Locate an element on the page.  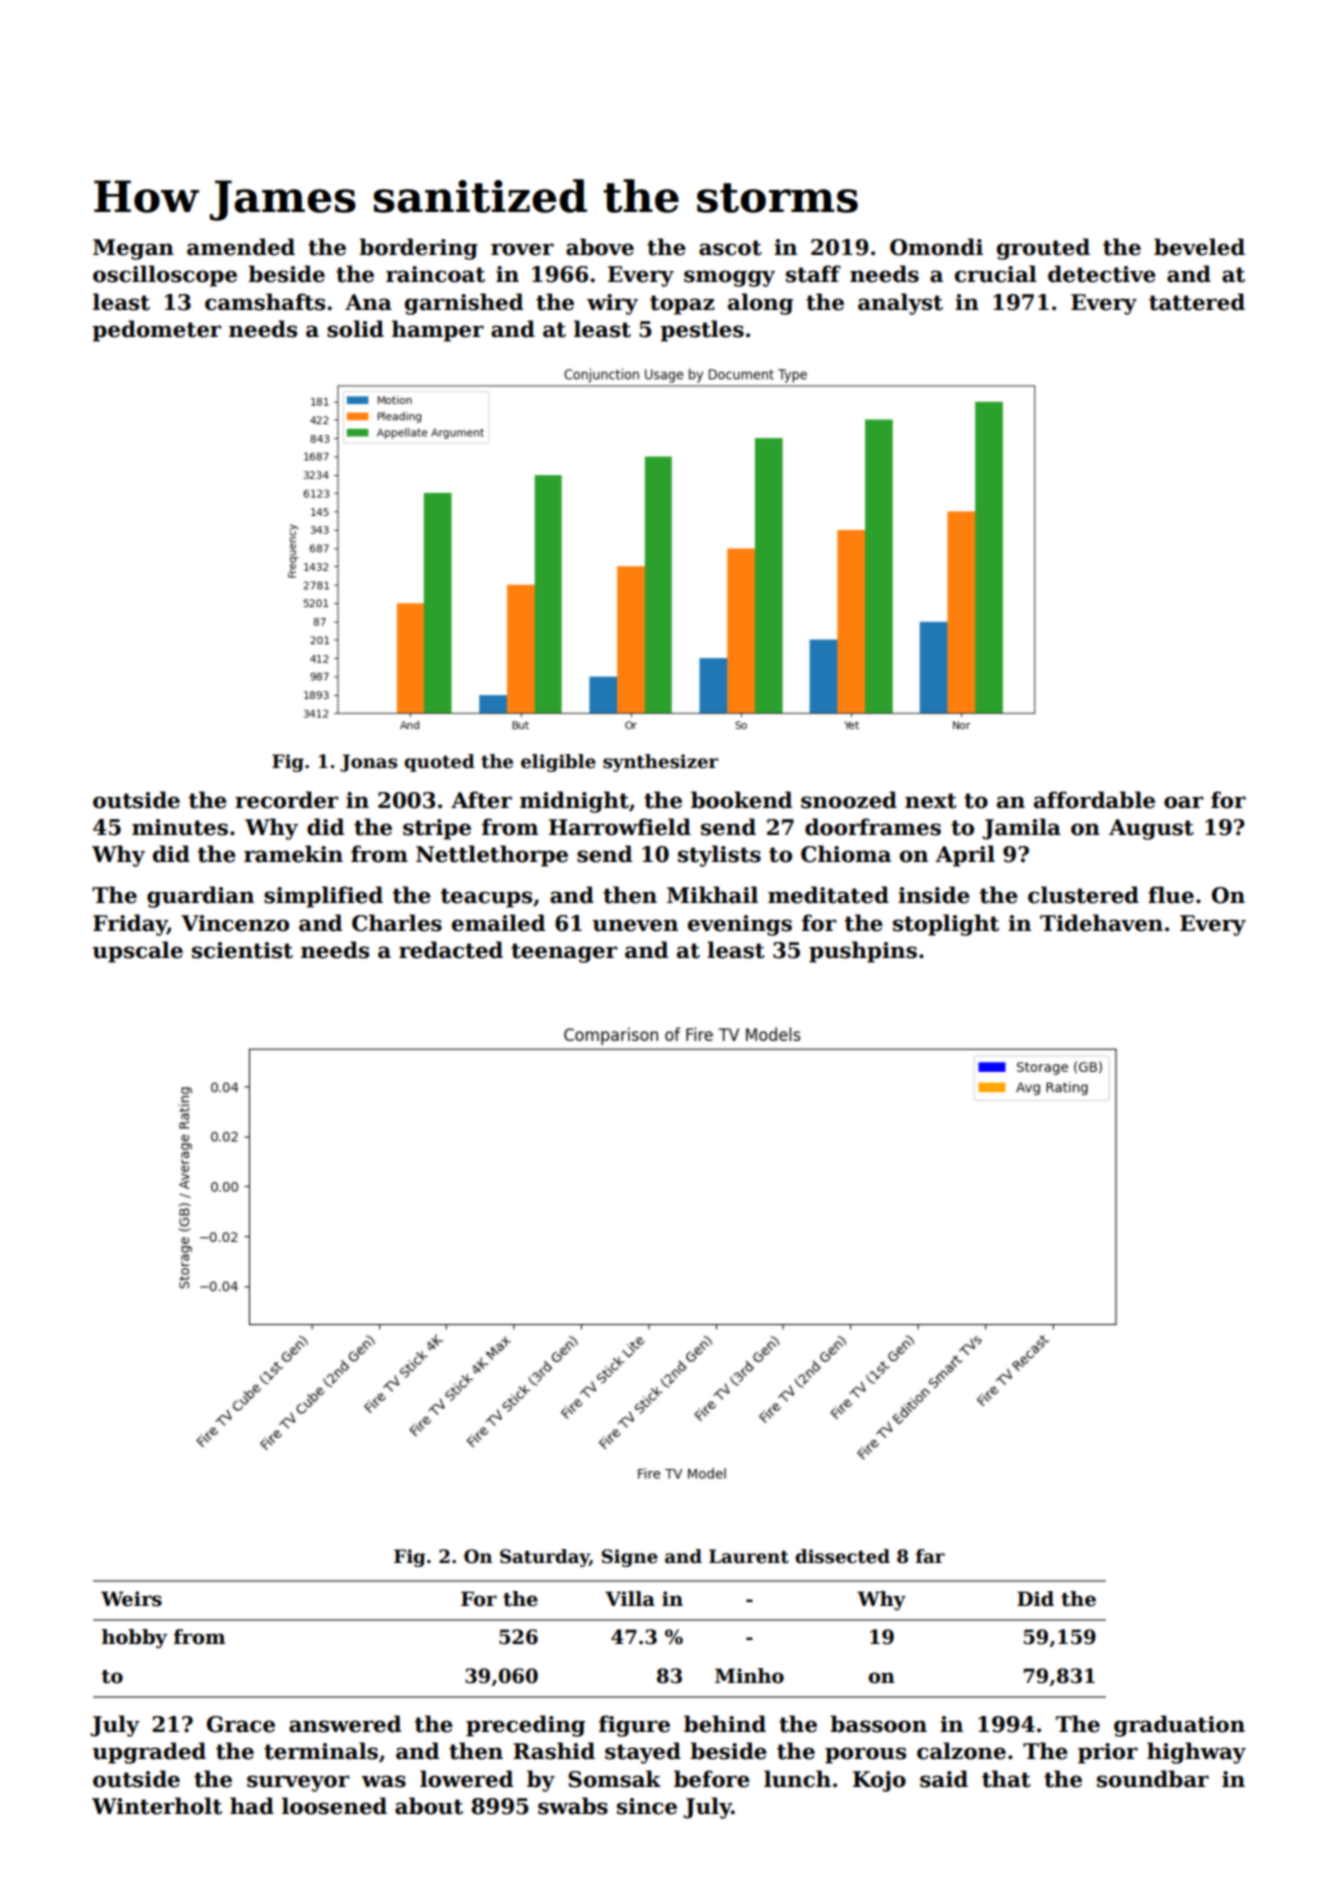
ascot is located at coordinates (730, 248).
